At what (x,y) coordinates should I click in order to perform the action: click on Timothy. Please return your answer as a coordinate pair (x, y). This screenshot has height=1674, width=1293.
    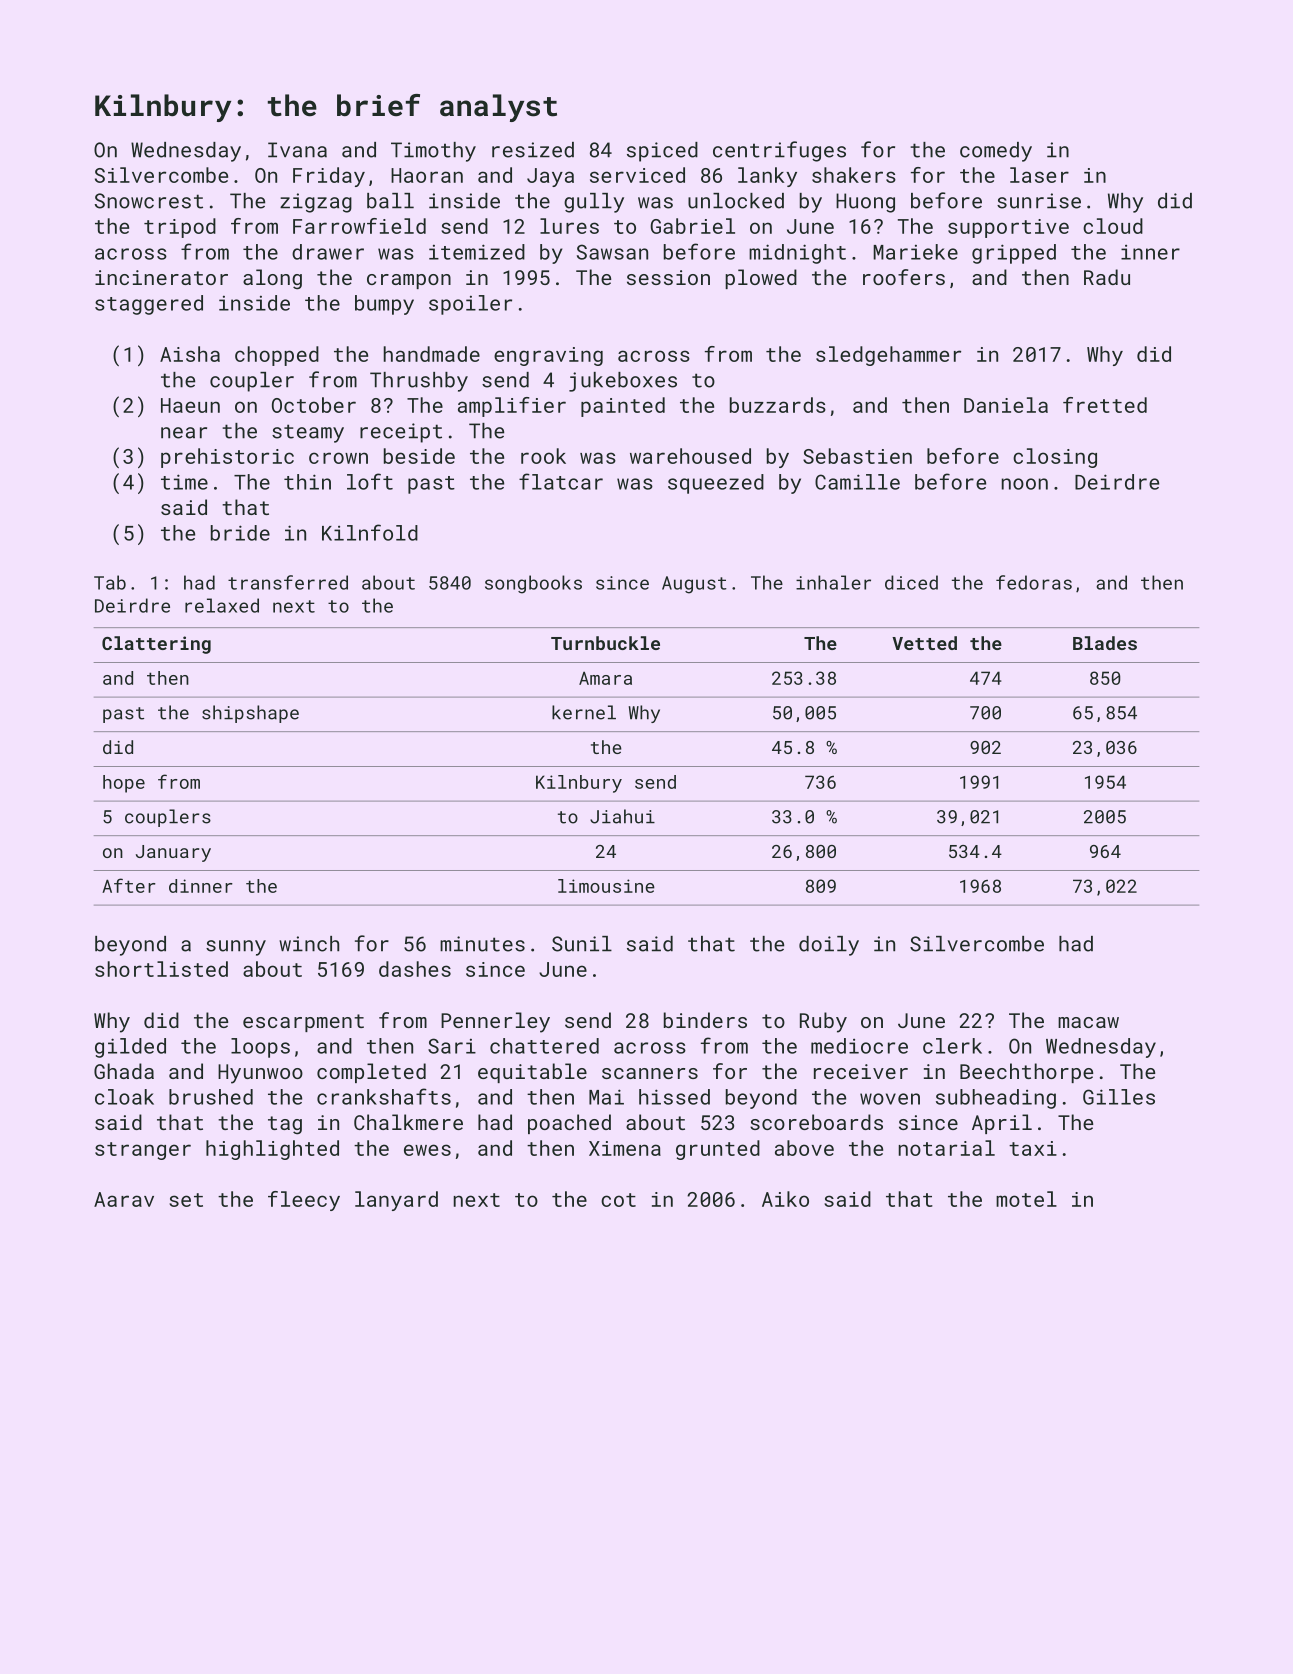
    Looking at the image, I should click on (433, 152).
